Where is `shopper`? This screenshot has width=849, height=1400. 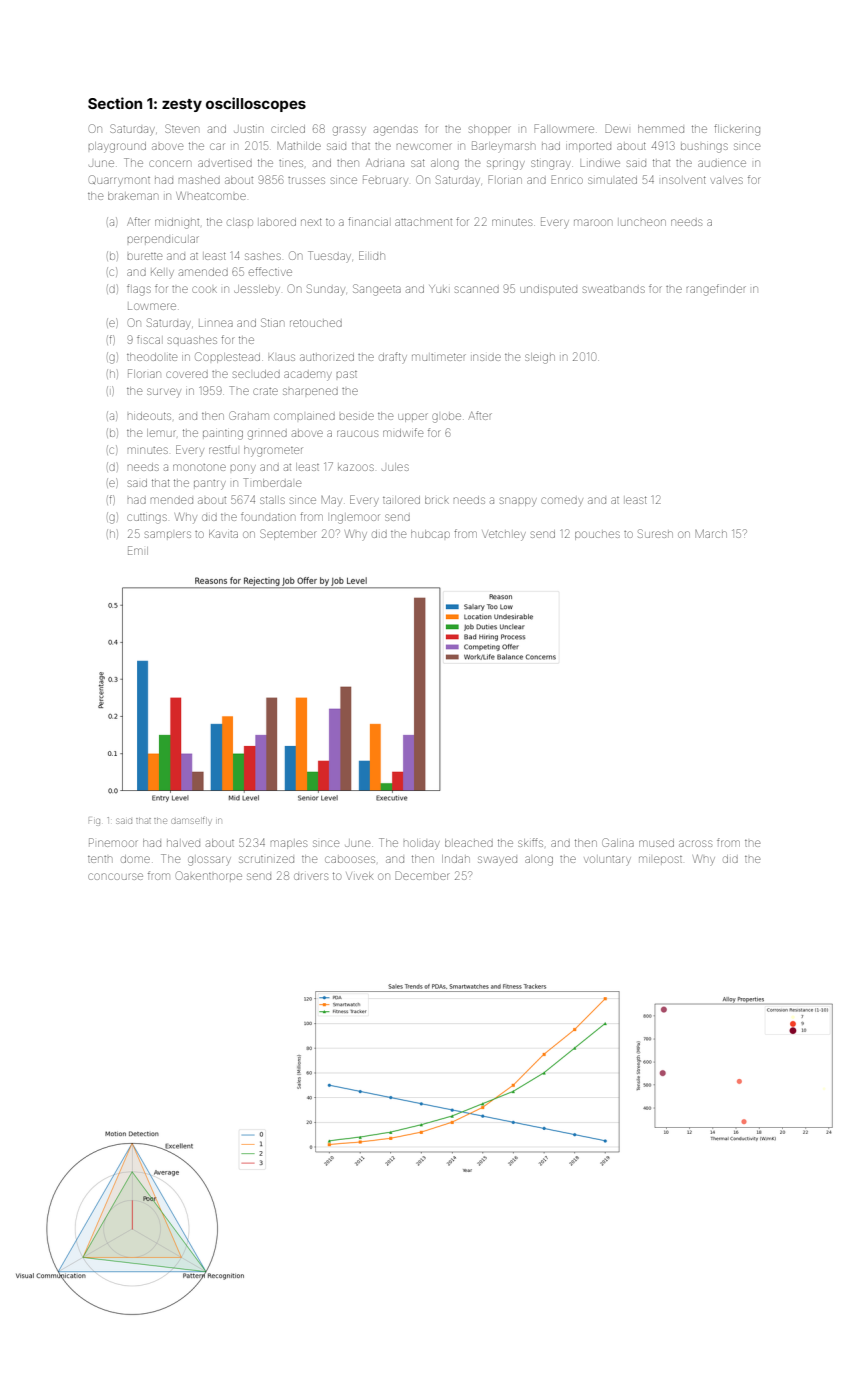 shopper is located at coordinates (490, 130).
